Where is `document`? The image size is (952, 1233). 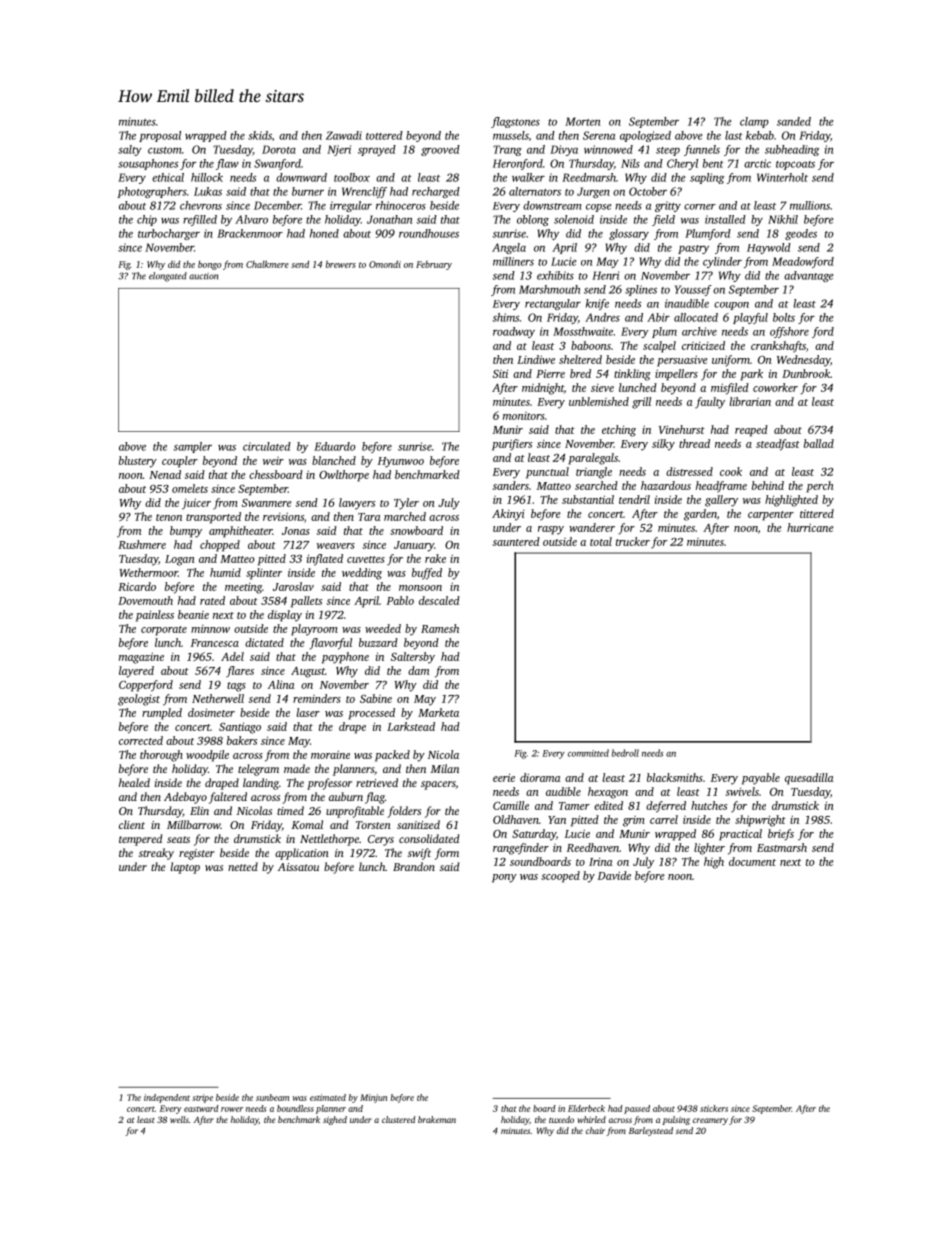 document is located at coordinates (752, 861).
